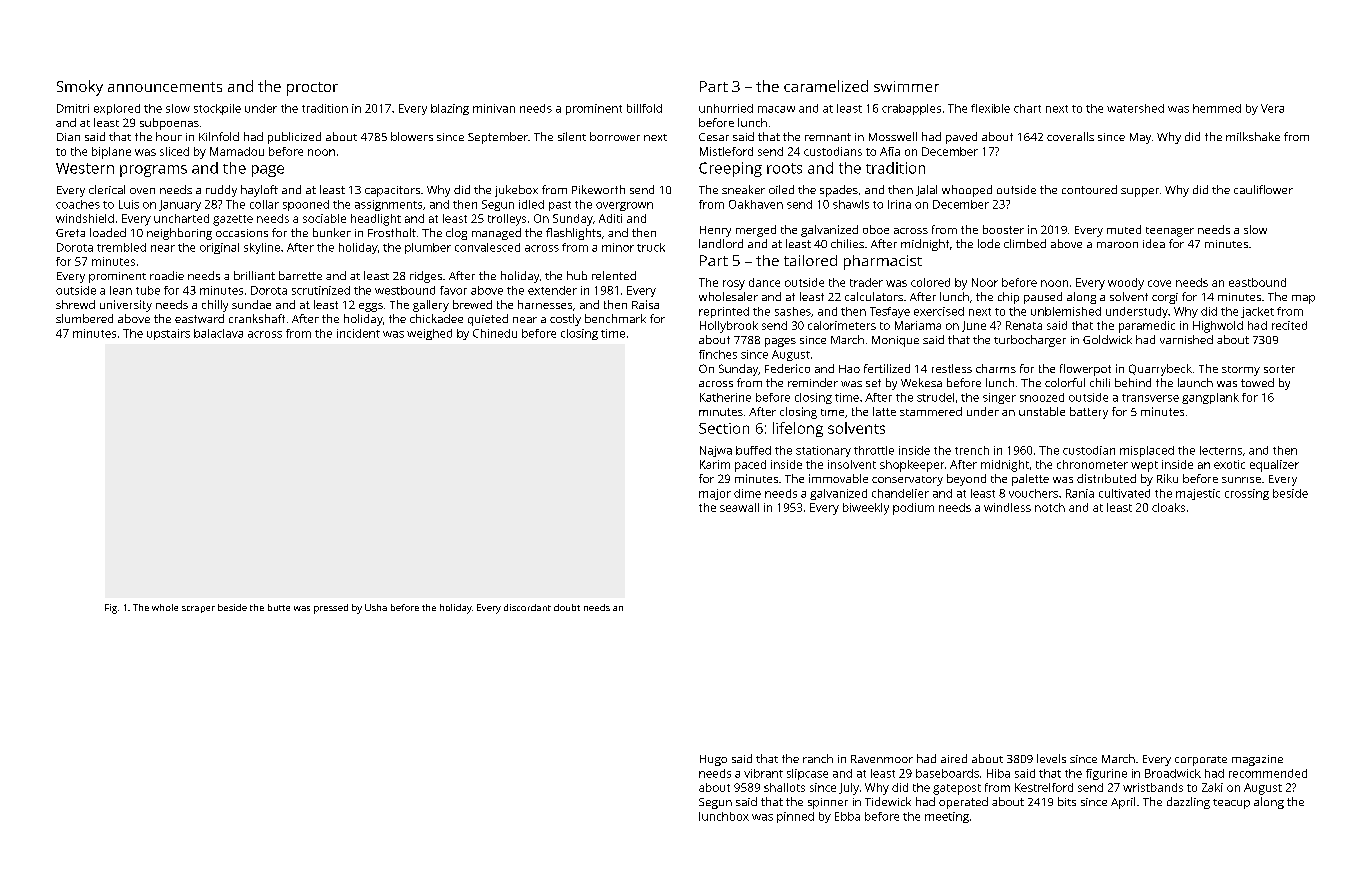  I want to click on upstairs, so click(168, 334).
